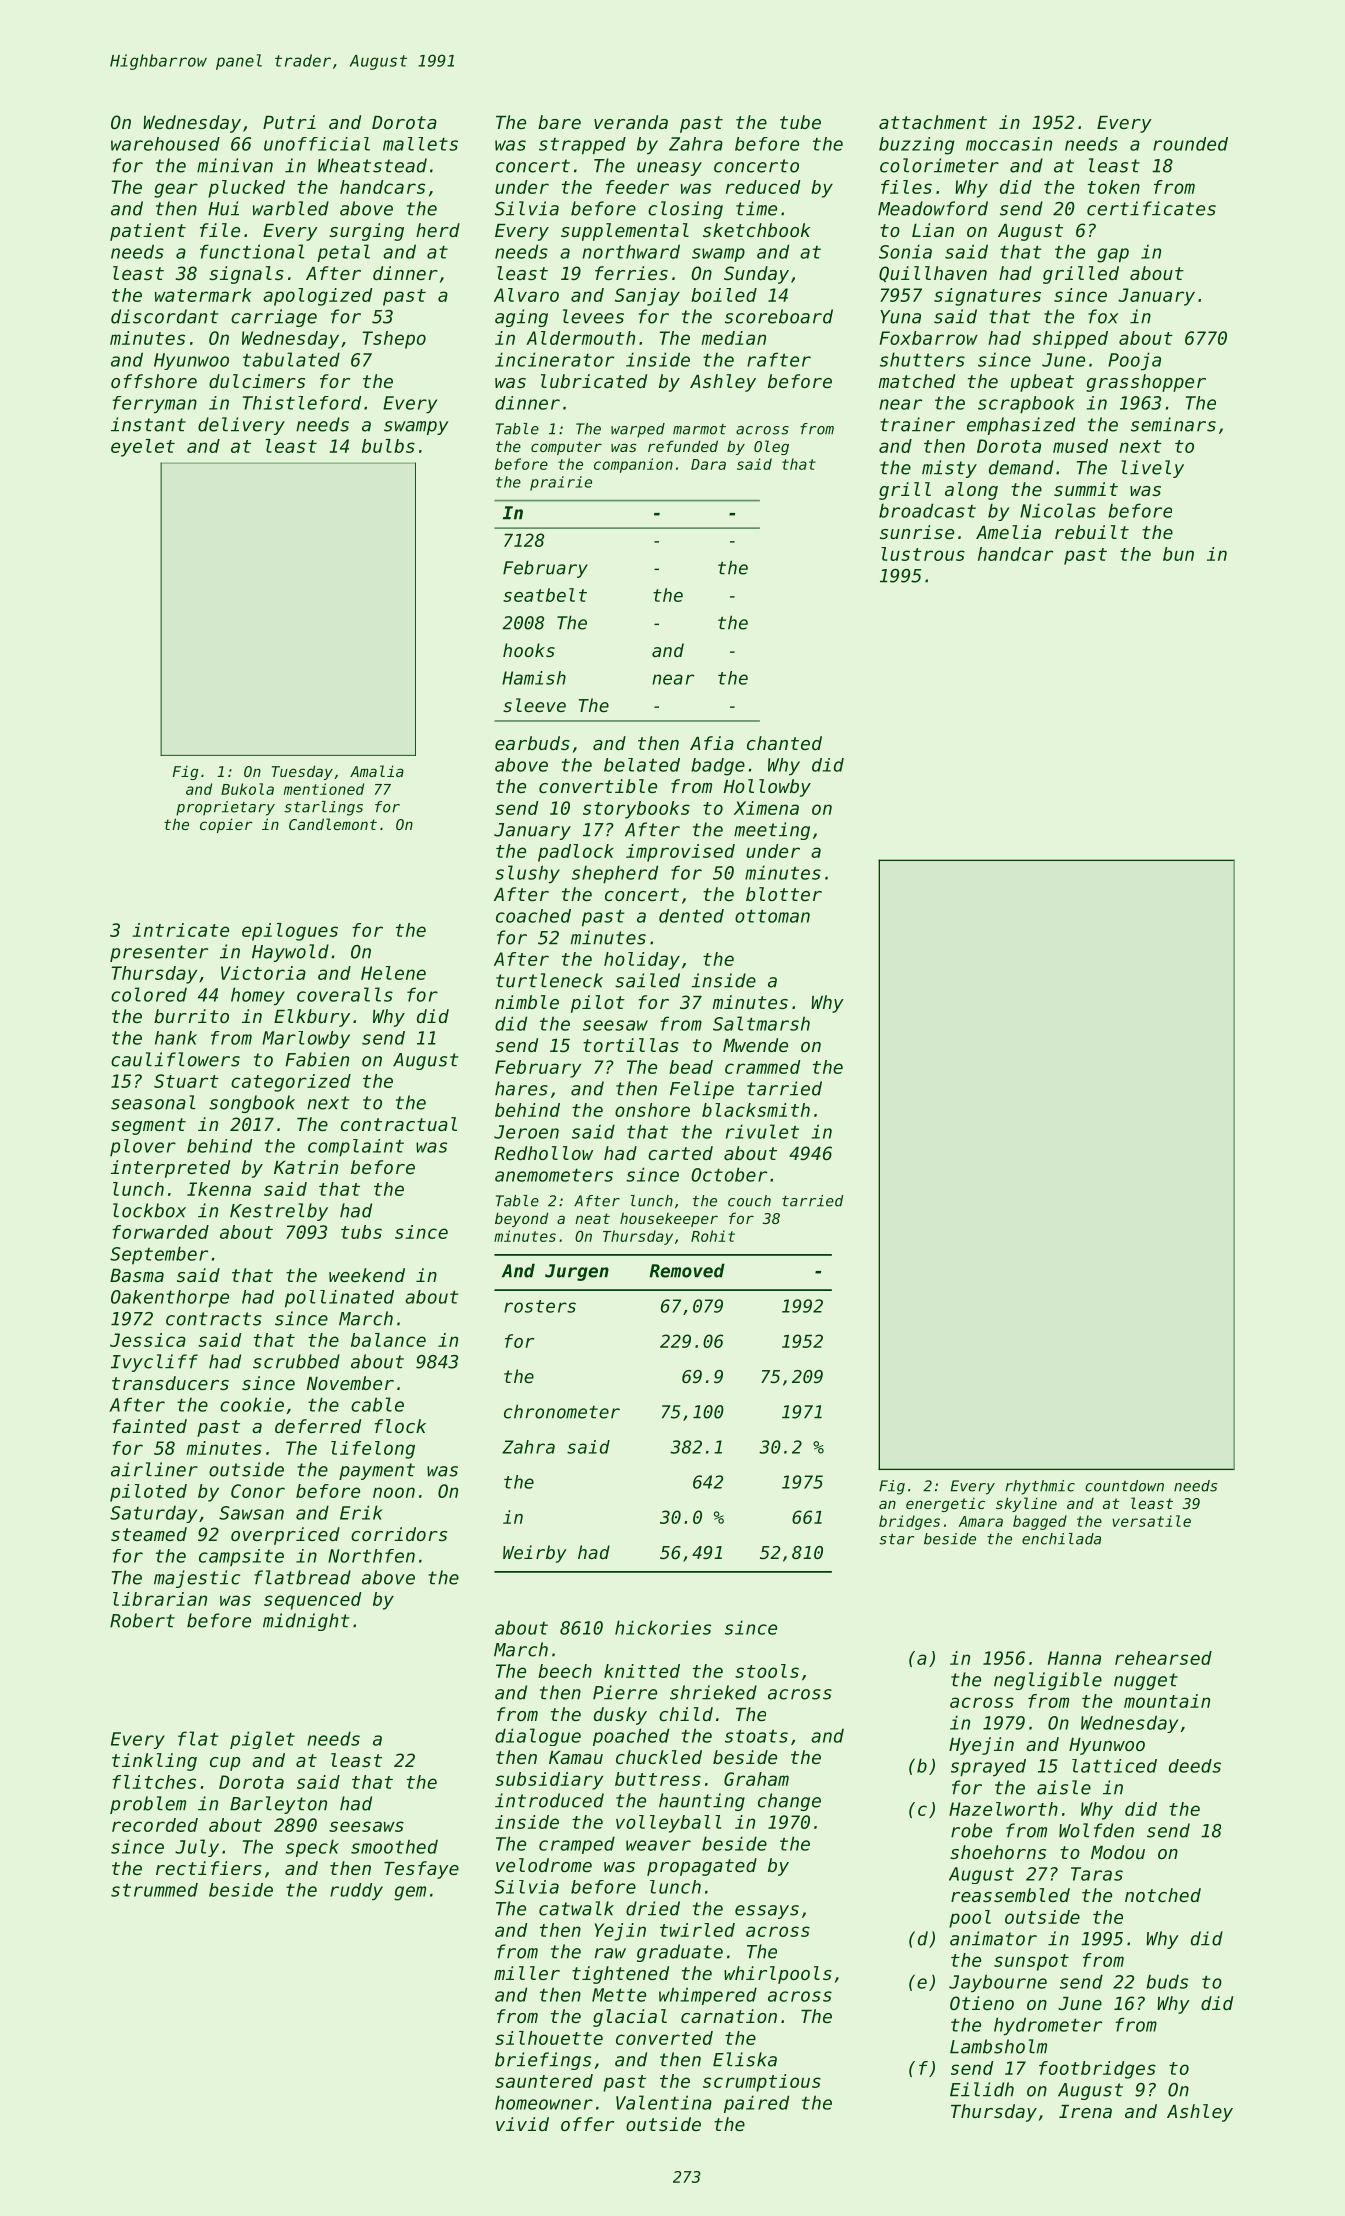  Describe the element at coordinates (186, 1081) in the screenshot. I see `Stuart` at that location.
